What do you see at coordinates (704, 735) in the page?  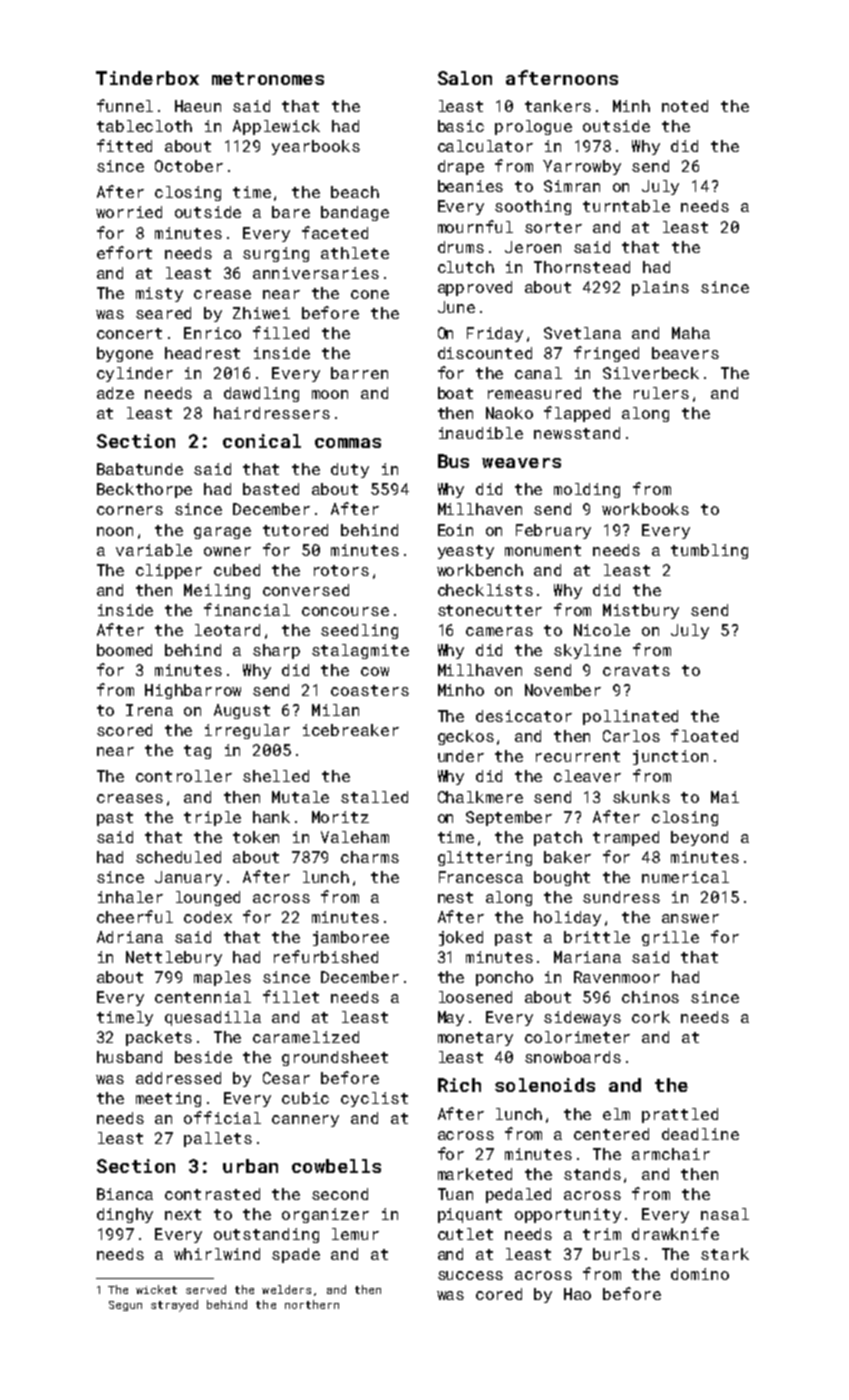 I see `floated` at bounding box center [704, 735].
